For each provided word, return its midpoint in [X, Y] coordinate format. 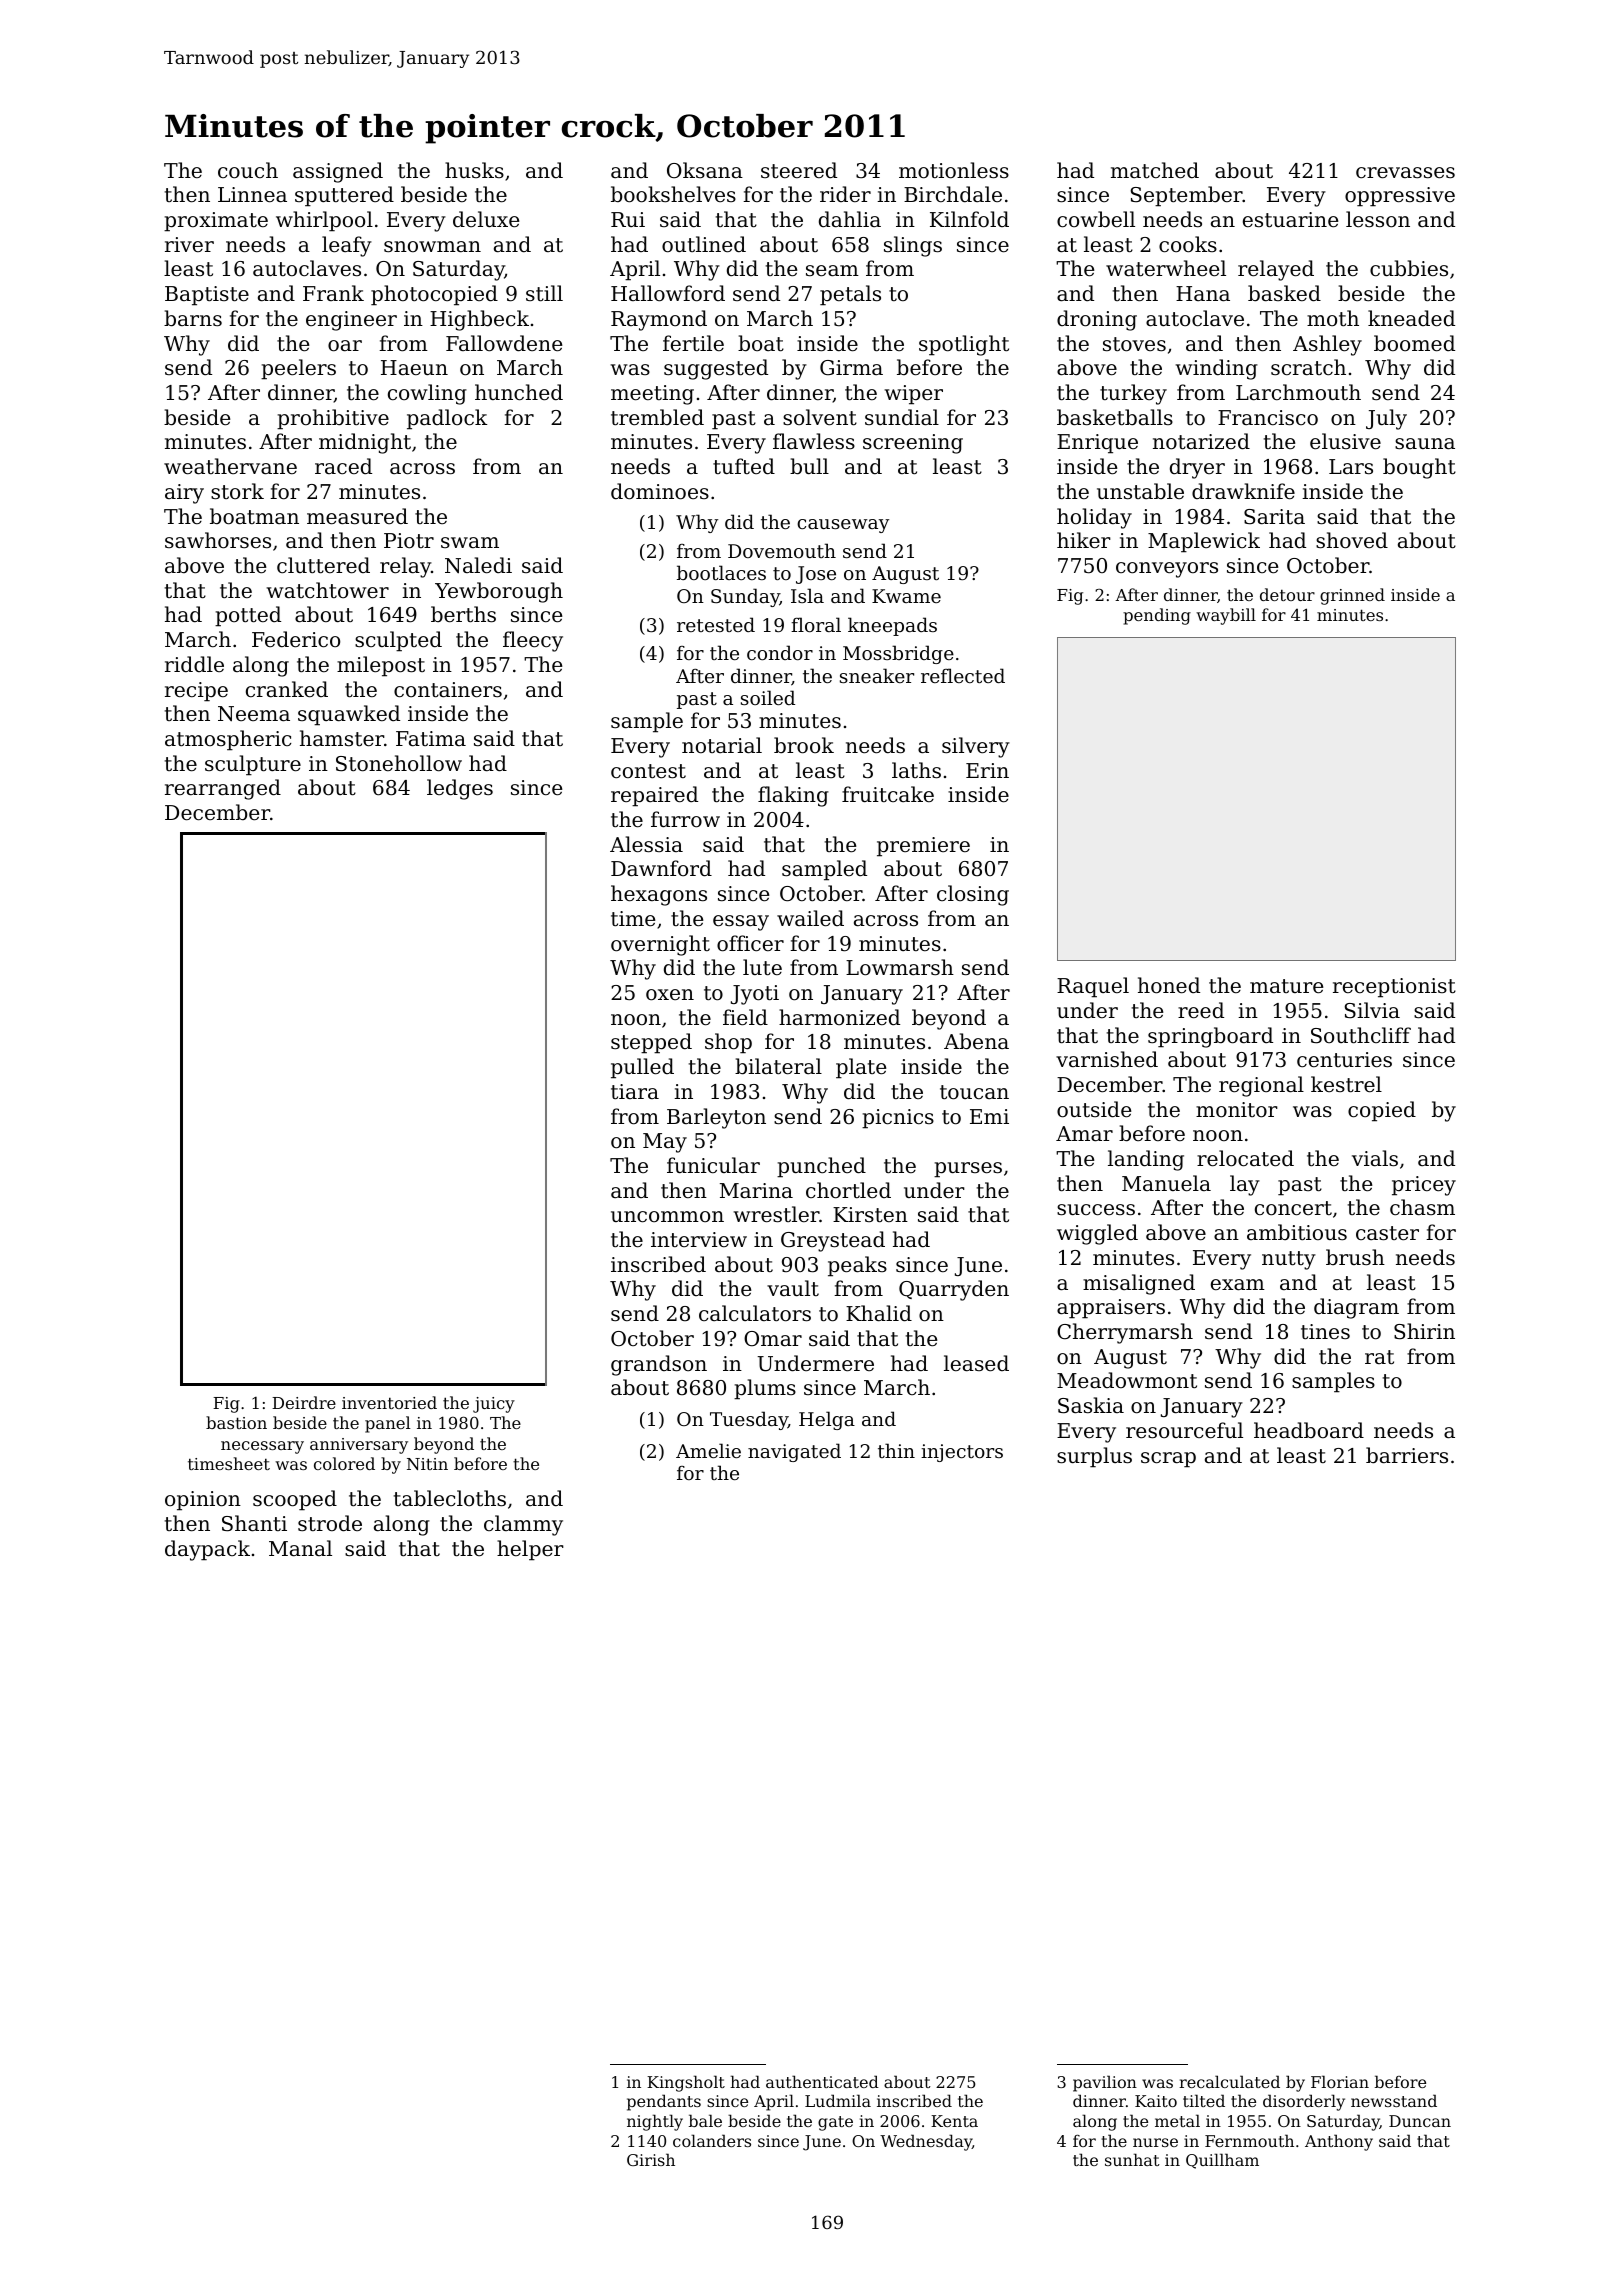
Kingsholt [686, 2083]
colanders [712, 2140]
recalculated [1229, 2081]
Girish [651, 2159]
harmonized [839, 1017]
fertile [693, 343]
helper [530, 1550]
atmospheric [228, 740]
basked [1284, 293]
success [1096, 1210]
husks [474, 170]
